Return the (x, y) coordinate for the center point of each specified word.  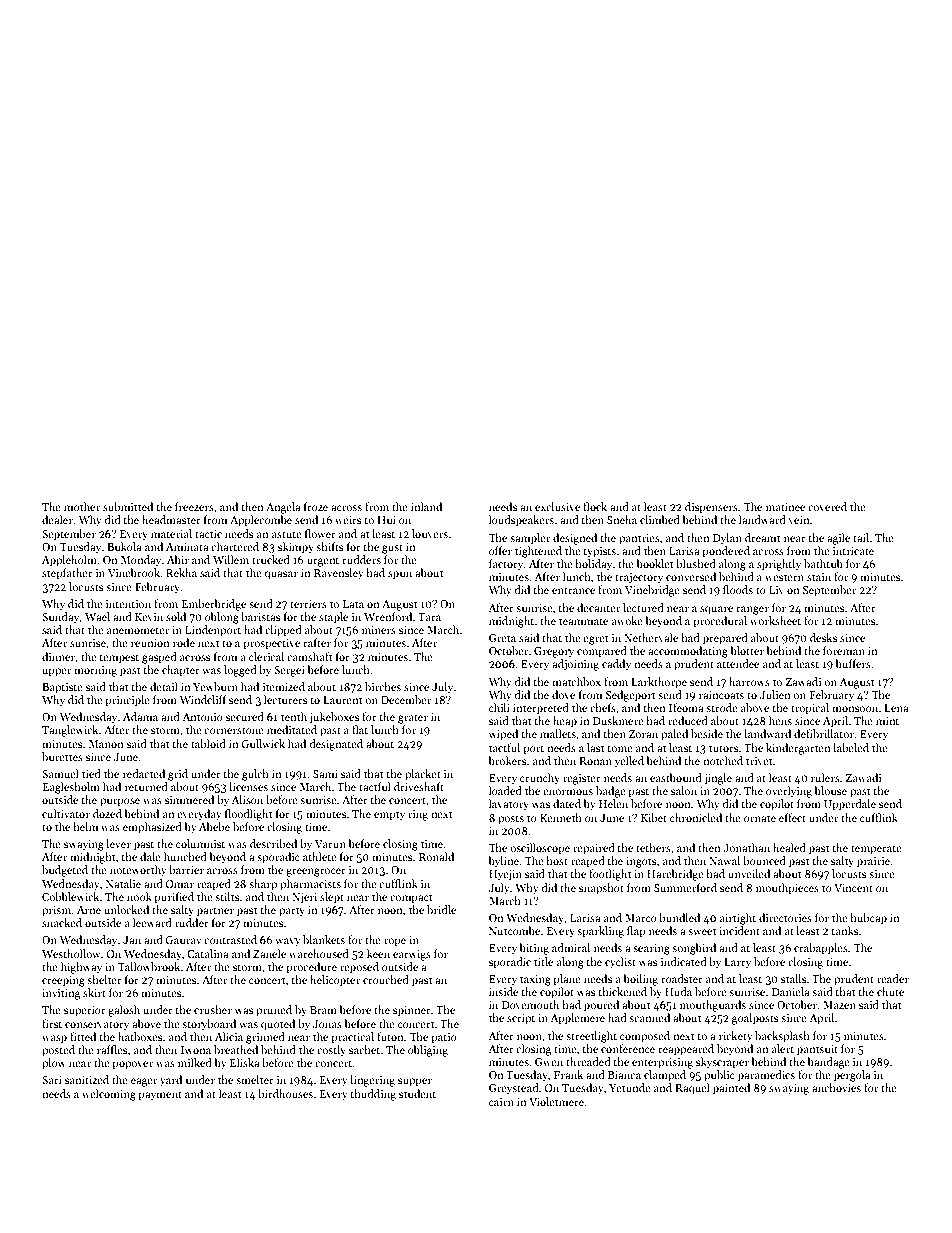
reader (893, 978)
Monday (141, 560)
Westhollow (71, 953)
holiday (593, 564)
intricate (853, 551)
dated (567, 803)
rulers (825, 777)
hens (780, 720)
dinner (59, 656)
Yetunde (630, 1087)
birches (383, 686)
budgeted (65, 871)
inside (503, 991)
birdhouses (285, 1093)
